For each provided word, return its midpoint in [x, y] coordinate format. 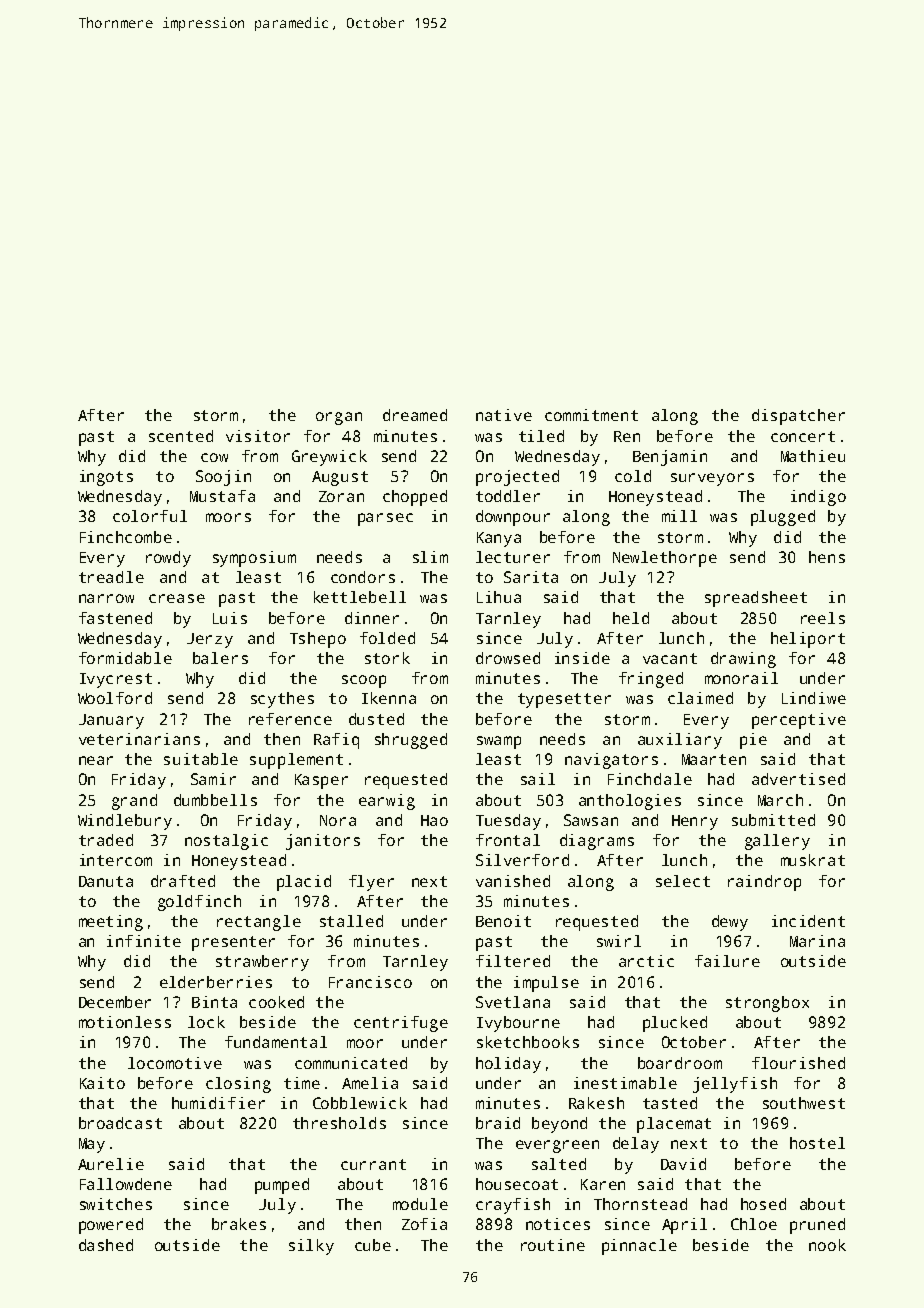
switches [116, 1204]
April [684, 1226]
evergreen [557, 1146]
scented [181, 436]
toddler [508, 496]
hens [827, 557]
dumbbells [215, 800]
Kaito [102, 1083]
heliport [808, 640]
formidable [125, 658]
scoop [364, 681]
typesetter [564, 700]
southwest [804, 1103]
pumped [282, 1186]
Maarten [714, 759]
